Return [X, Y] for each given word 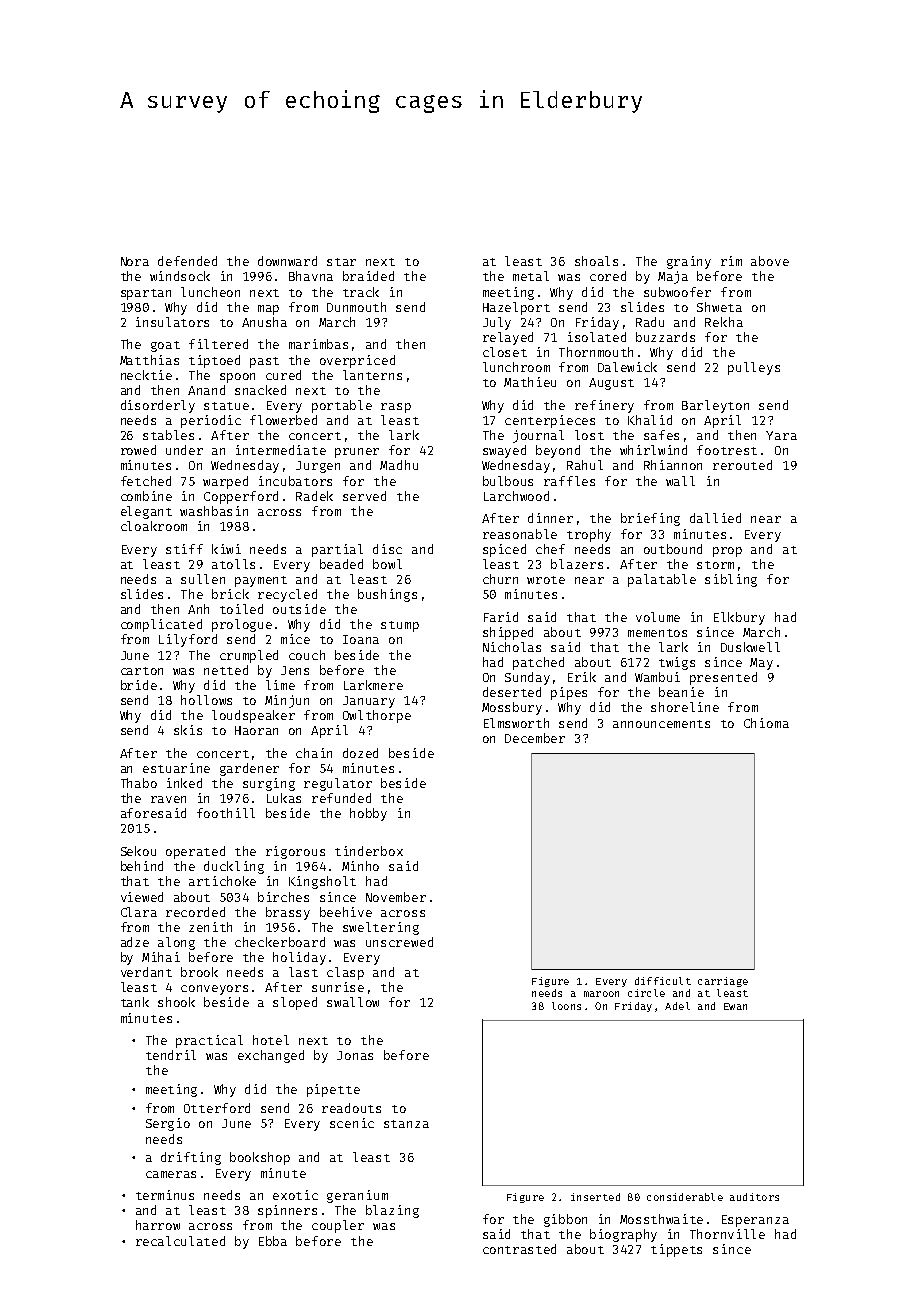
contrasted [519, 1249]
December [535, 738]
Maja [673, 277]
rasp [396, 408]
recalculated [180, 1241]
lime [280, 685]
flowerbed [283, 420]
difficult [663, 981]
